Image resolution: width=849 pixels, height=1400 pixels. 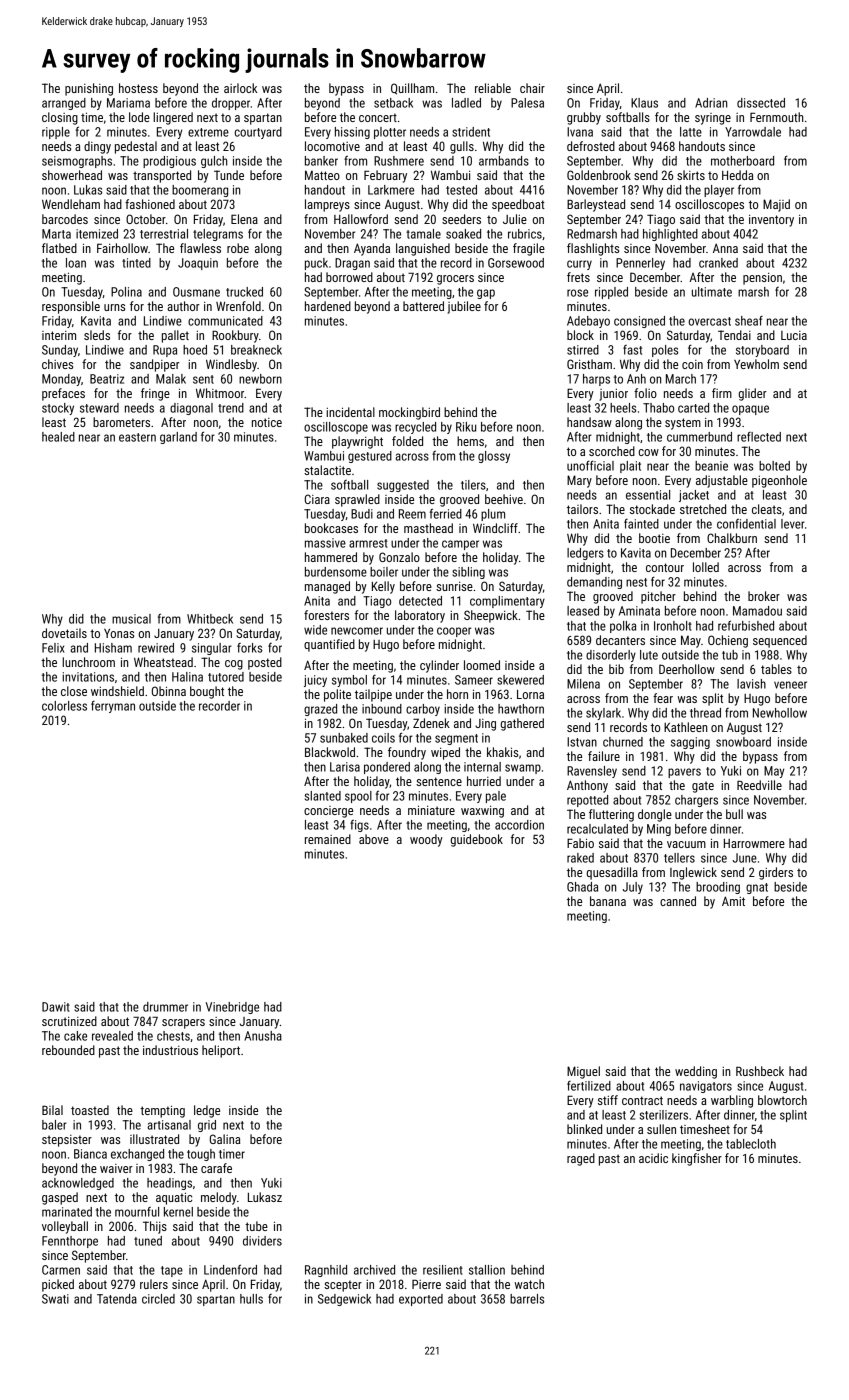 What do you see at coordinates (107, 379) in the screenshot?
I see `Beatriz` at bounding box center [107, 379].
